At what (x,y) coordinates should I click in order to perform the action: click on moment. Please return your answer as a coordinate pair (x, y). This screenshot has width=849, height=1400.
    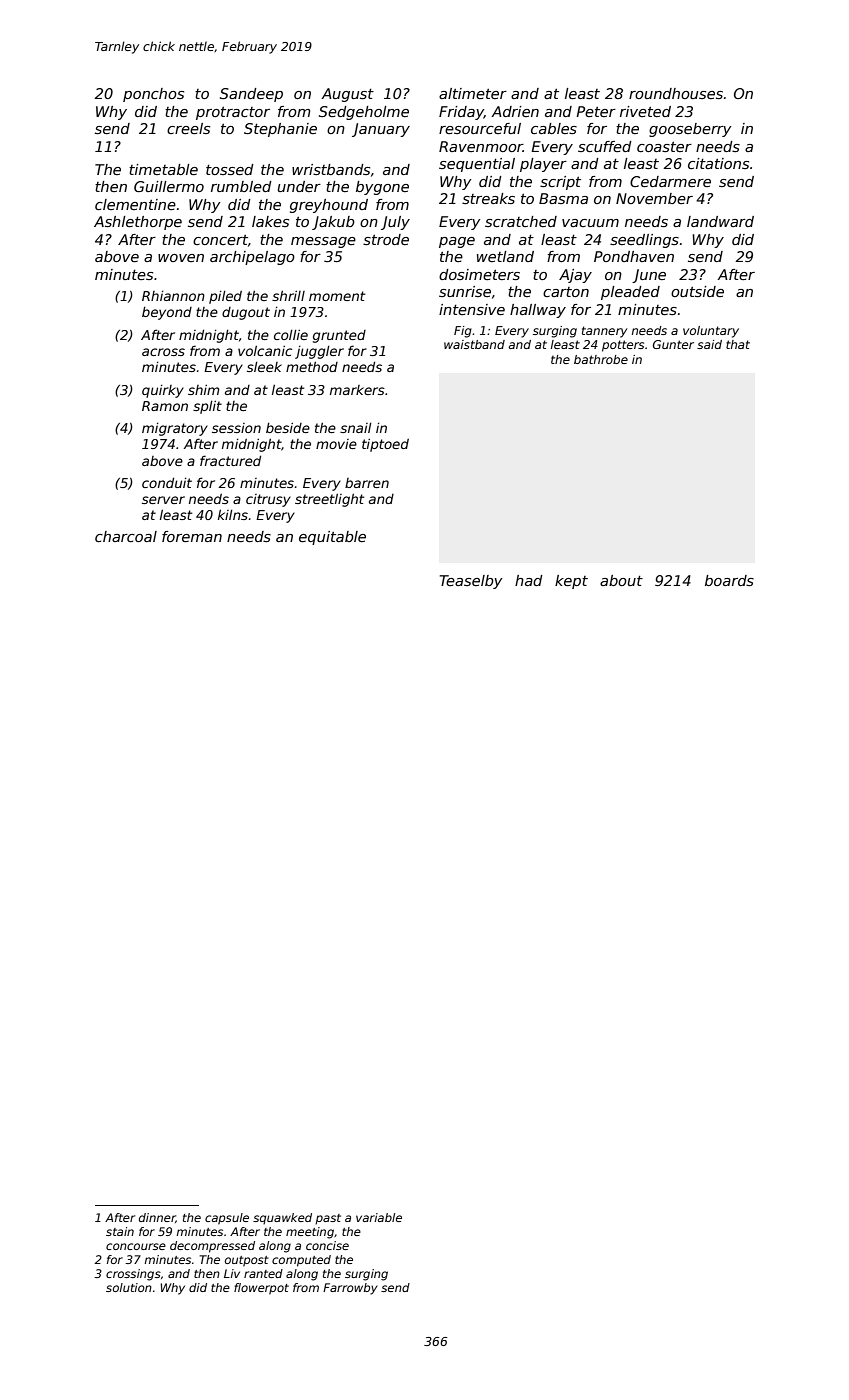
    Looking at the image, I should click on (337, 296).
